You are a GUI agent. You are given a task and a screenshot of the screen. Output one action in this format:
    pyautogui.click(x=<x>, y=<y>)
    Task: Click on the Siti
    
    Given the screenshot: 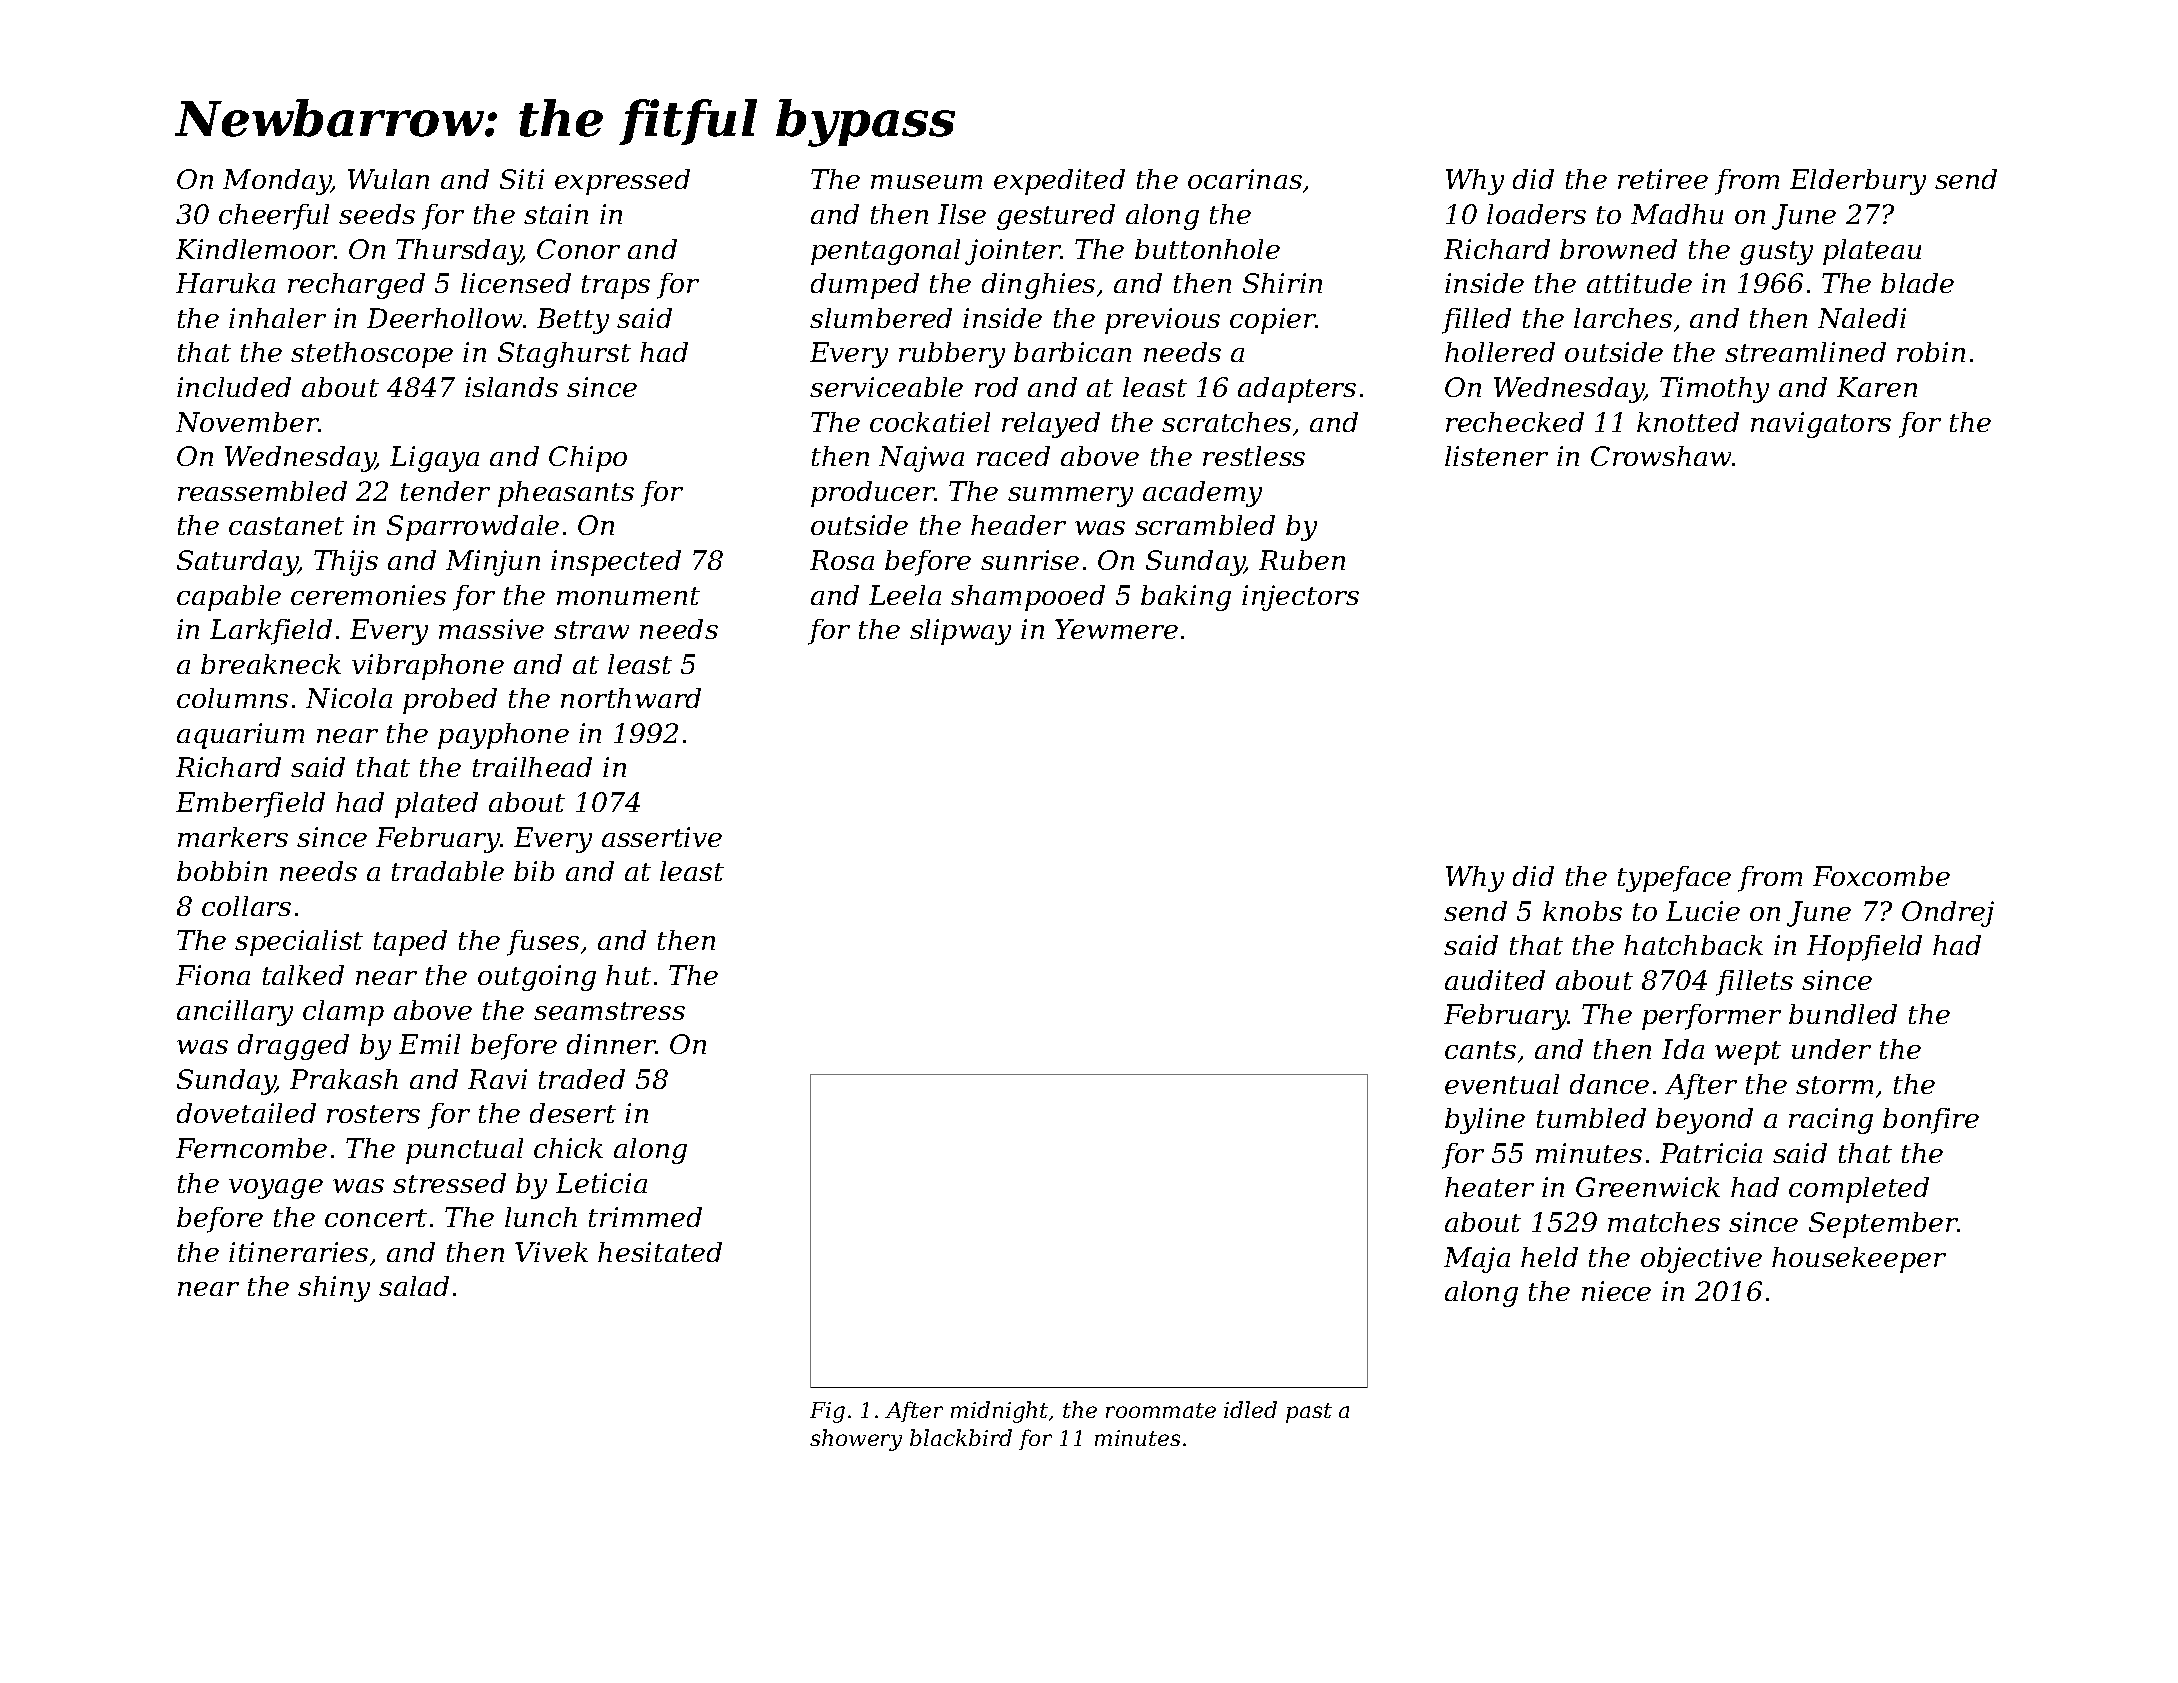 What is the action you would take?
    pyautogui.click(x=522, y=179)
